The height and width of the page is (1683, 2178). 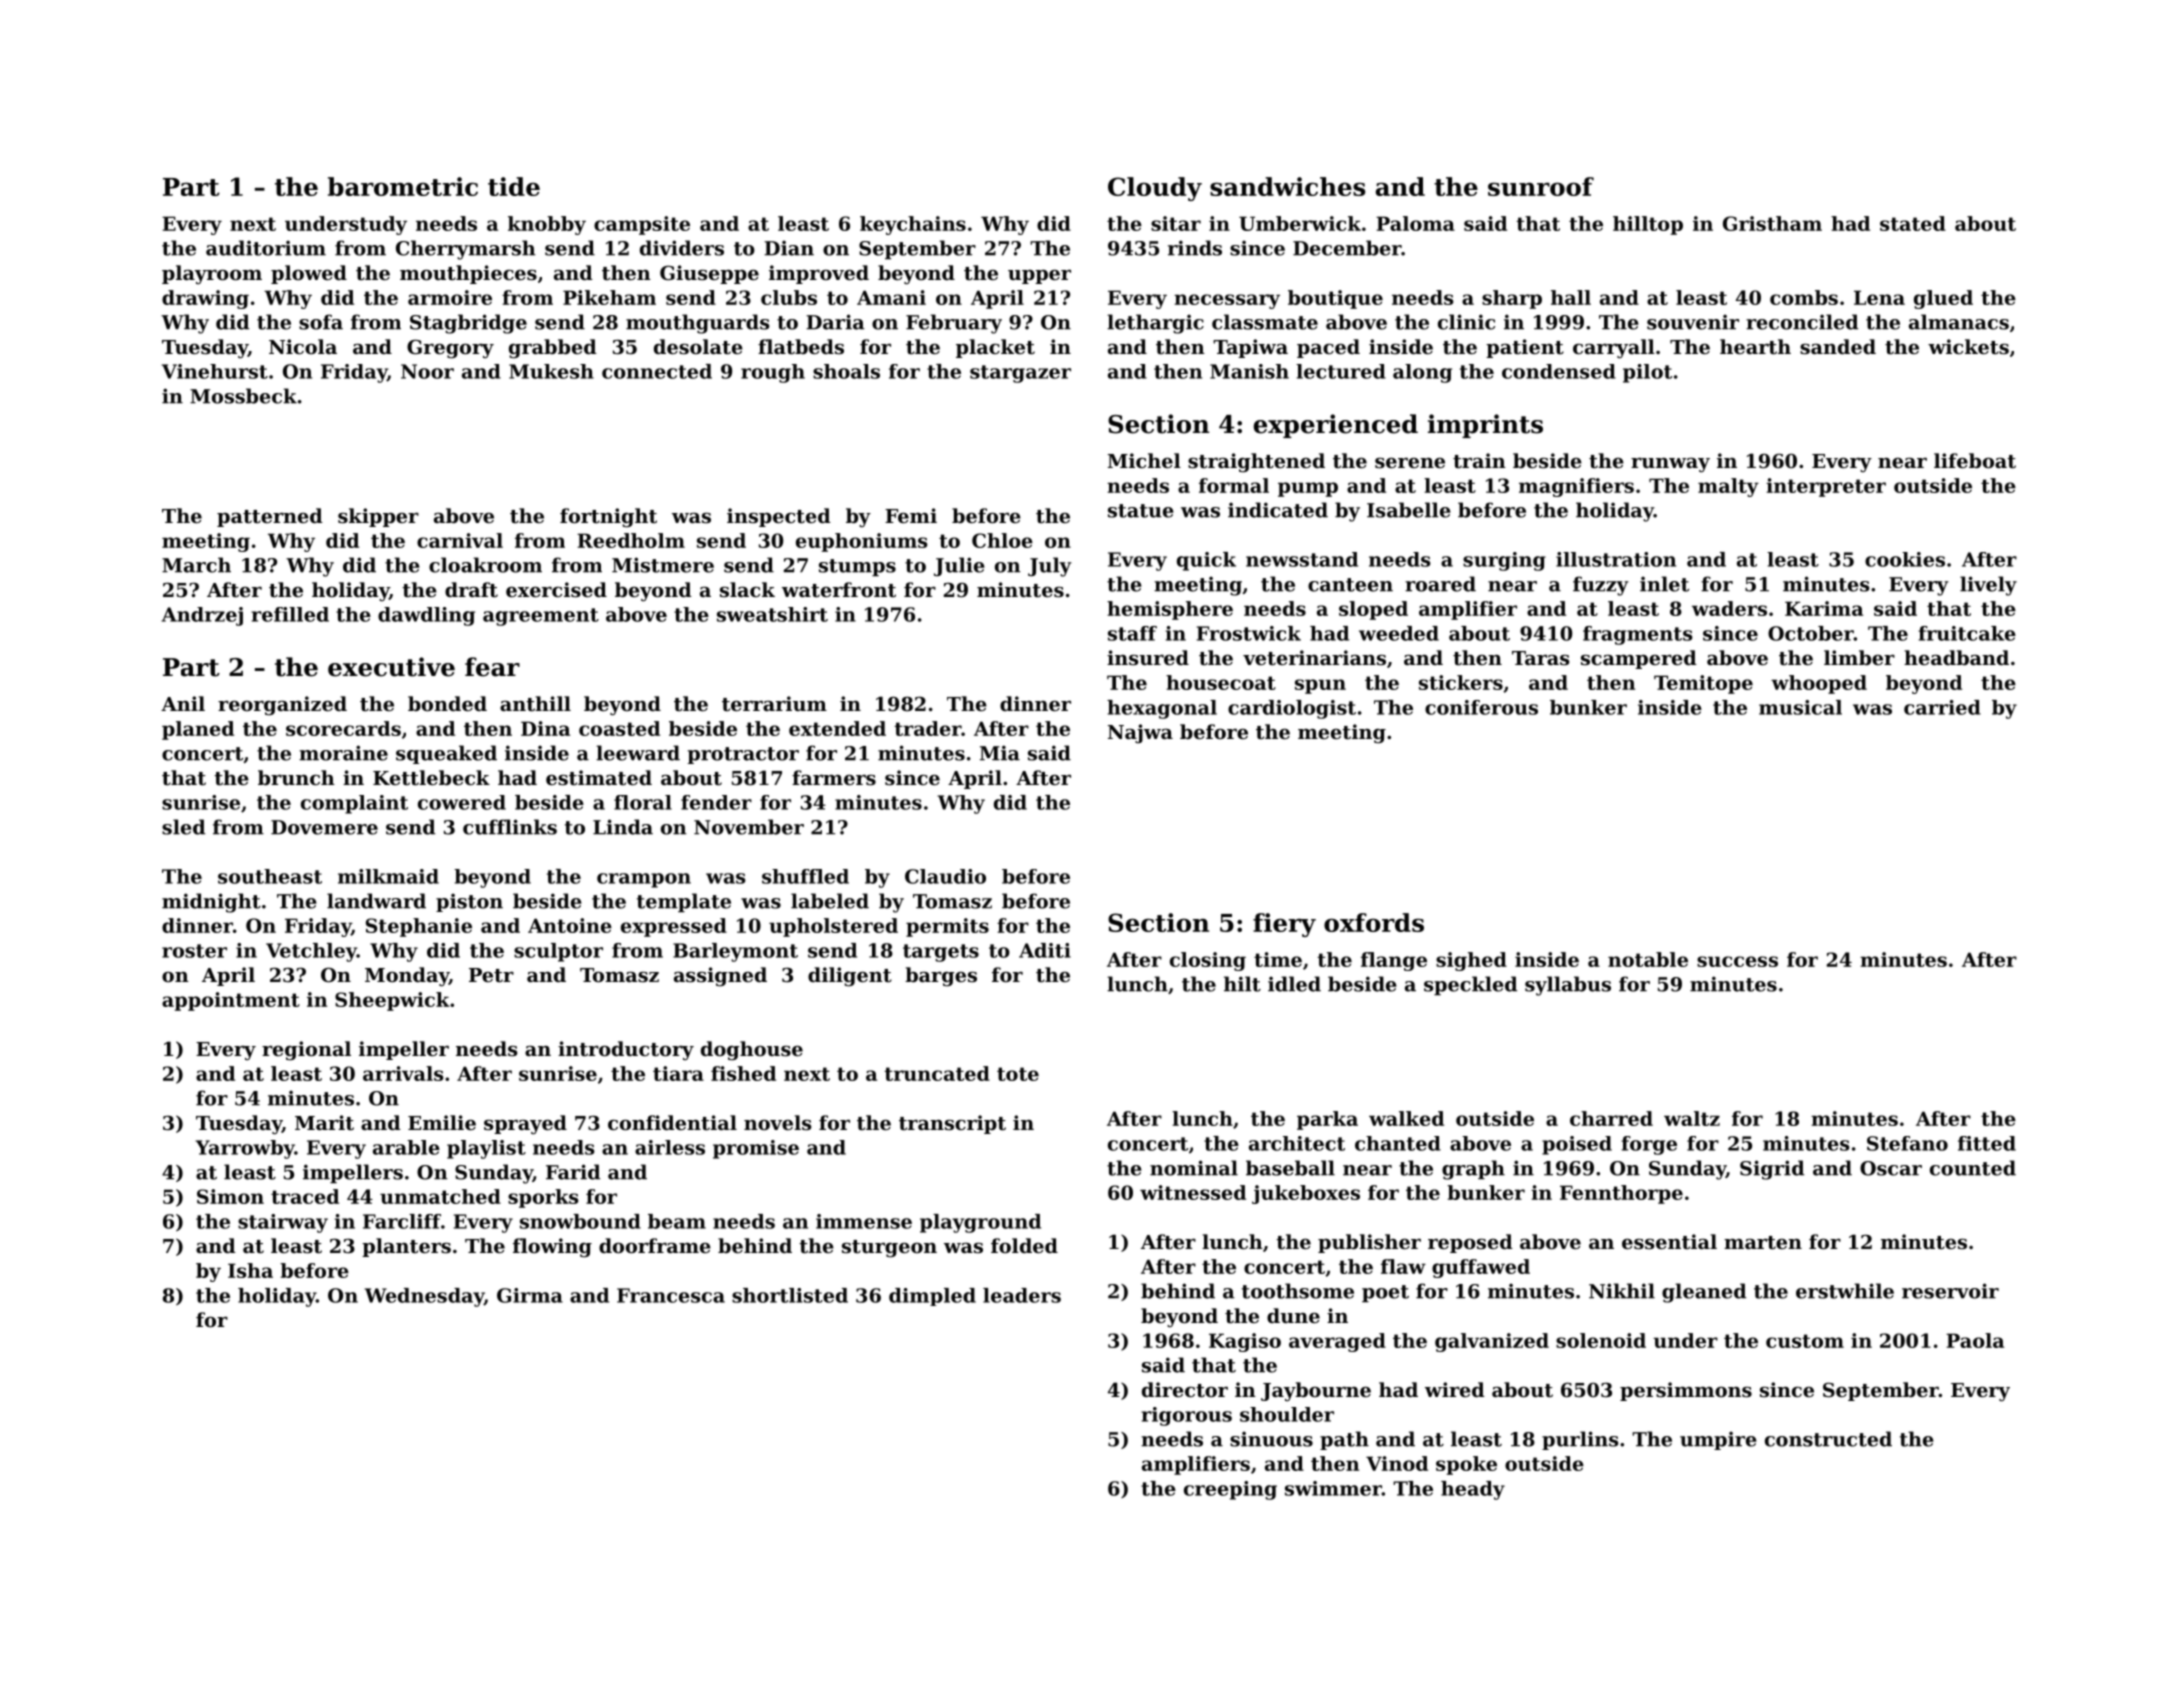 What do you see at coordinates (1002, 540) in the page?
I see `Chloe` at bounding box center [1002, 540].
